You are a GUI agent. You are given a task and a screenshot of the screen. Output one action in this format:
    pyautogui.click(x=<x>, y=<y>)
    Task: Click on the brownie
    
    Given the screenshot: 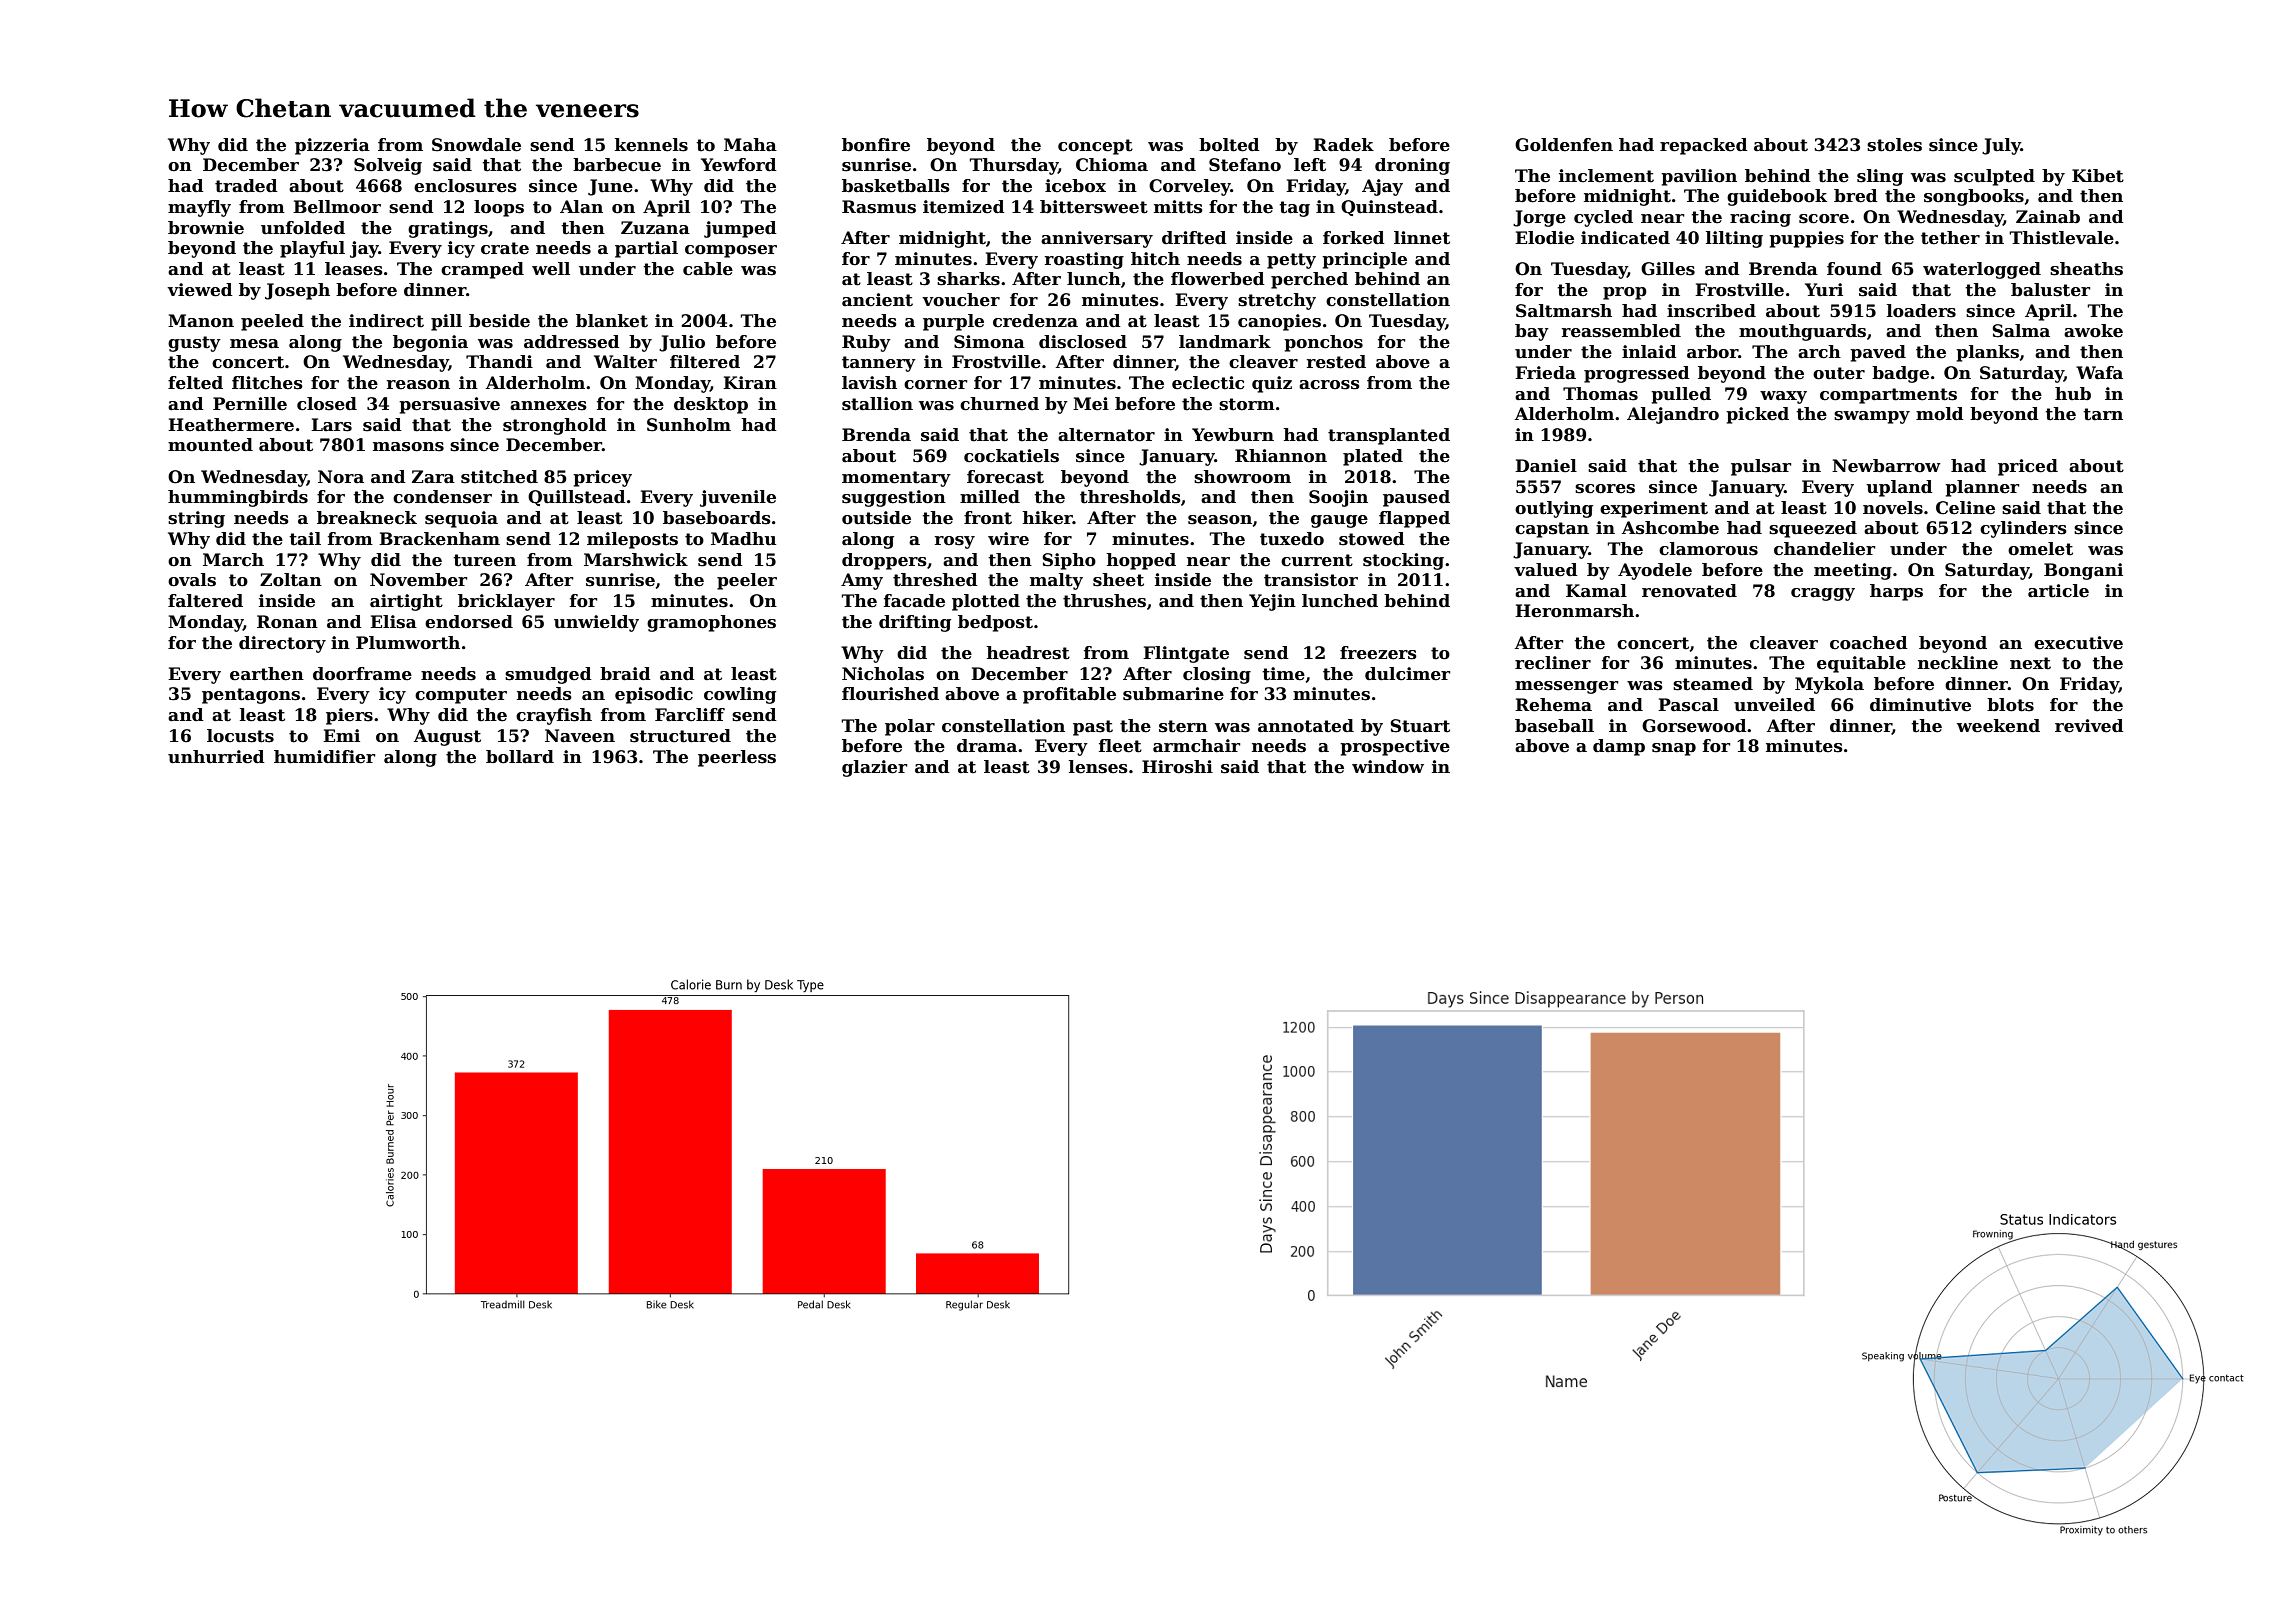 What is the action you would take?
    pyautogui.click(x=206, y=228)
